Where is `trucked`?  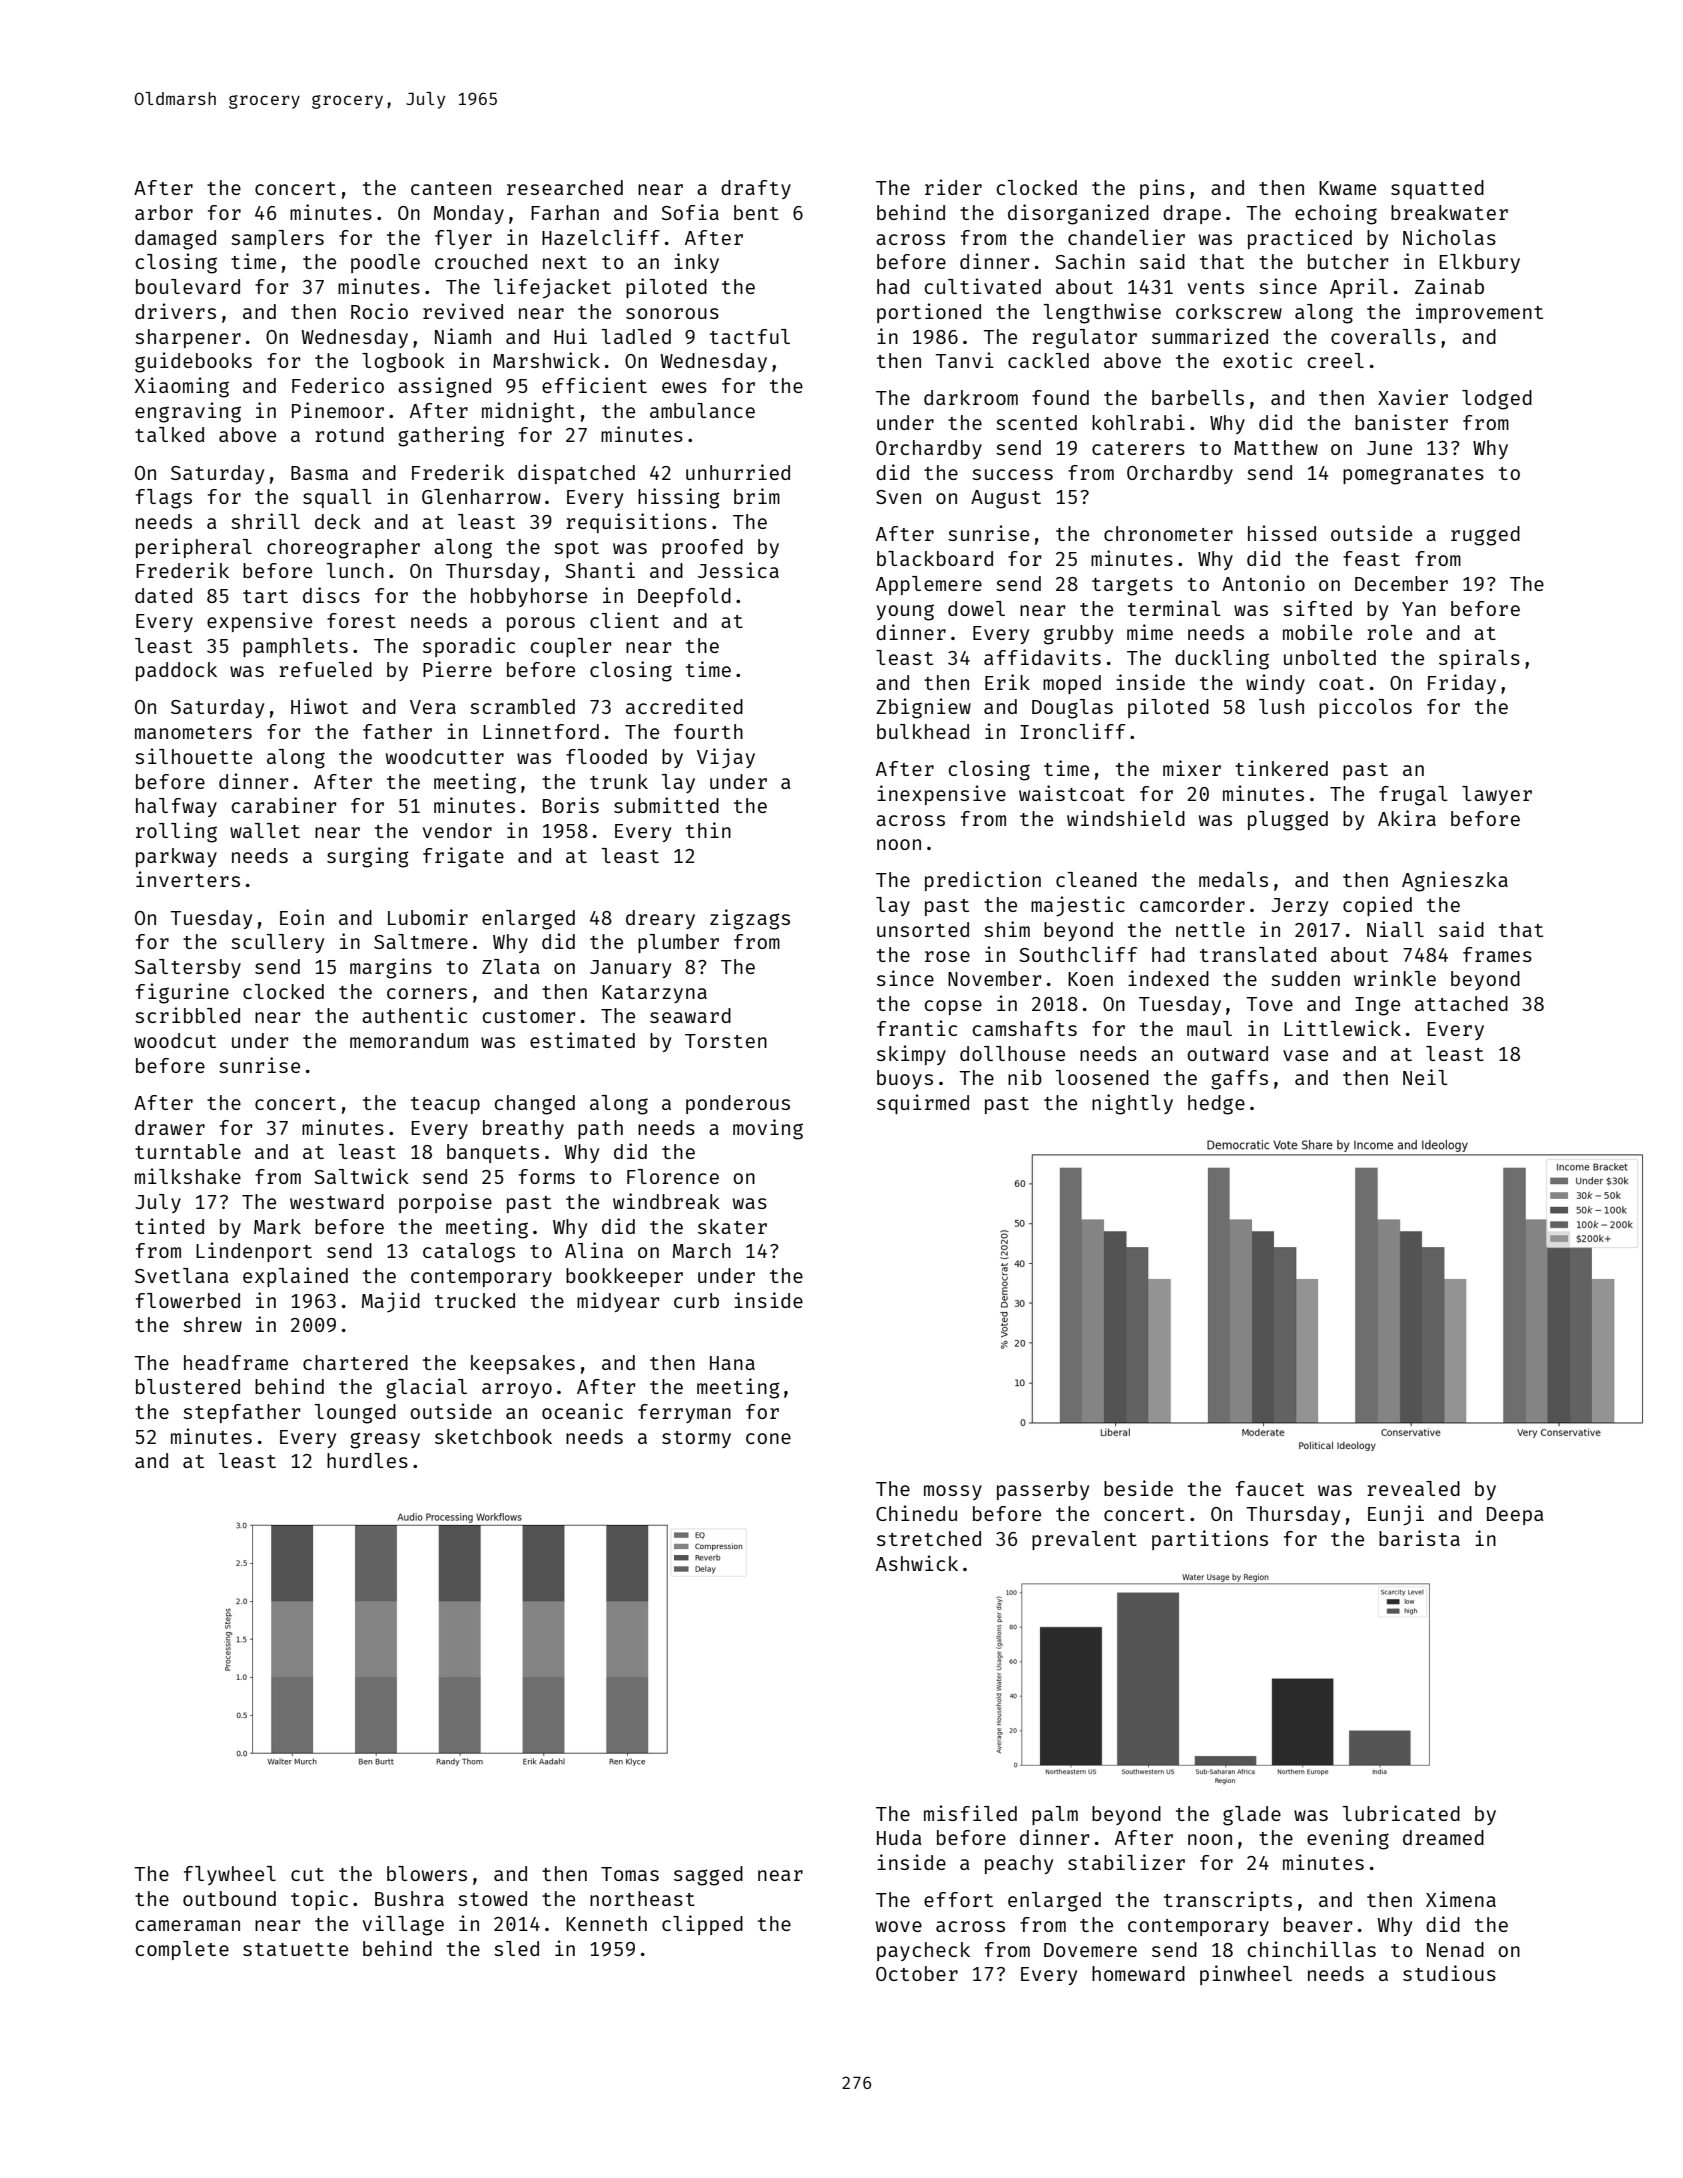
trucked is located at coordinates (475, 1300).
